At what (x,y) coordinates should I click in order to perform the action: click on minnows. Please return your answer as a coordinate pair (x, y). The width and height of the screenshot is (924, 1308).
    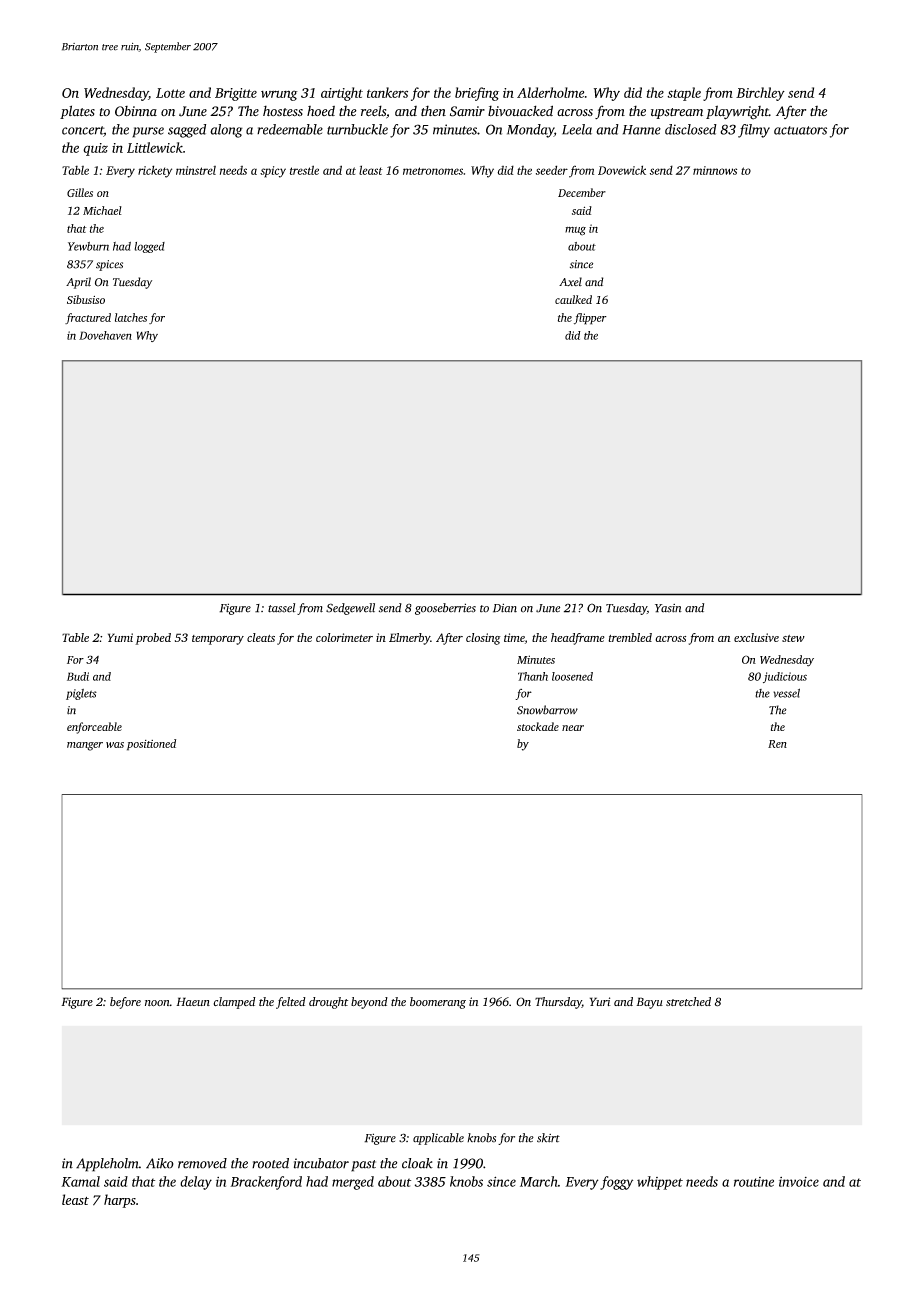
    Looking at the image, I should click on (715, 170).
